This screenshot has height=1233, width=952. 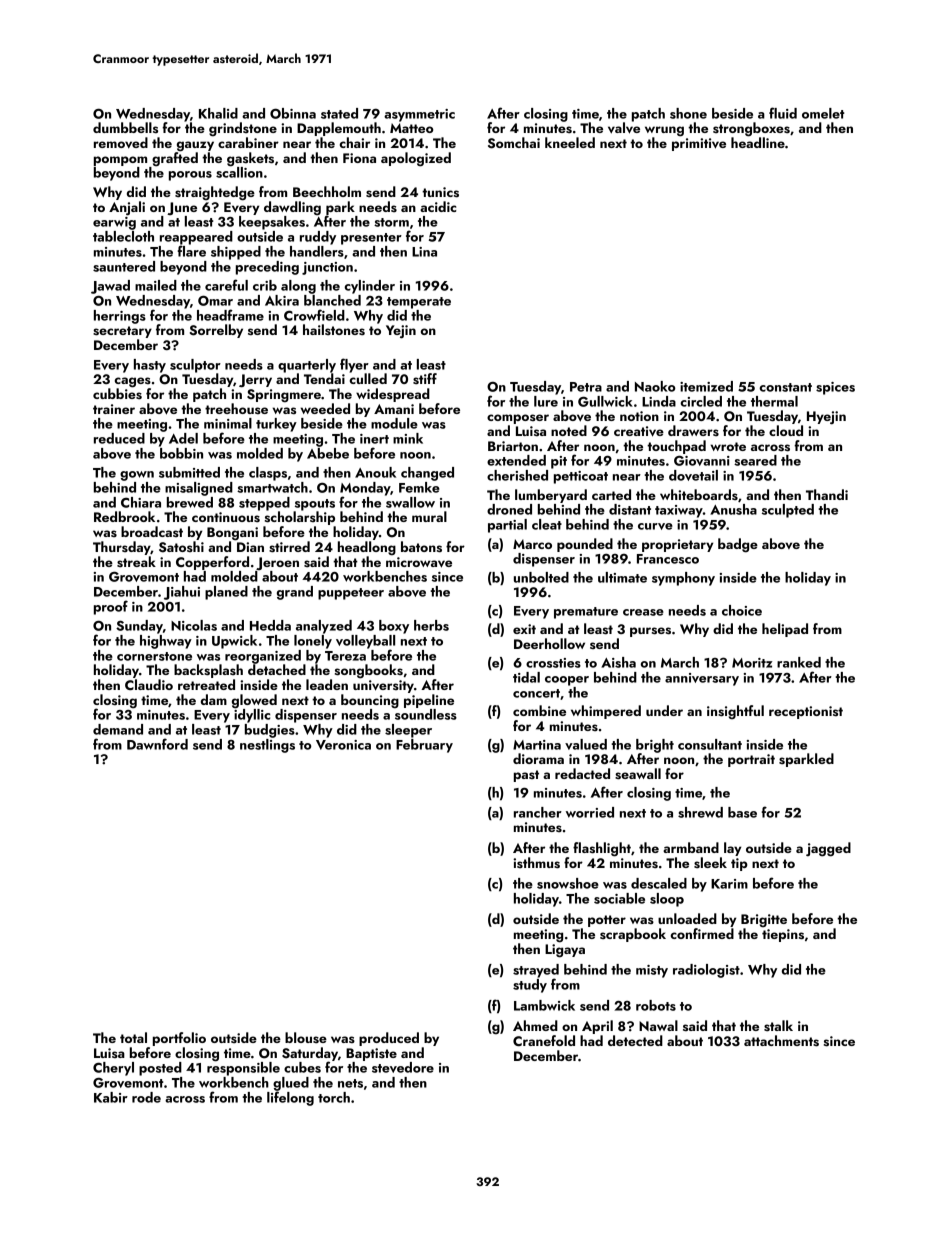 I want to click on responsible, so click(x=243, y=1069).
